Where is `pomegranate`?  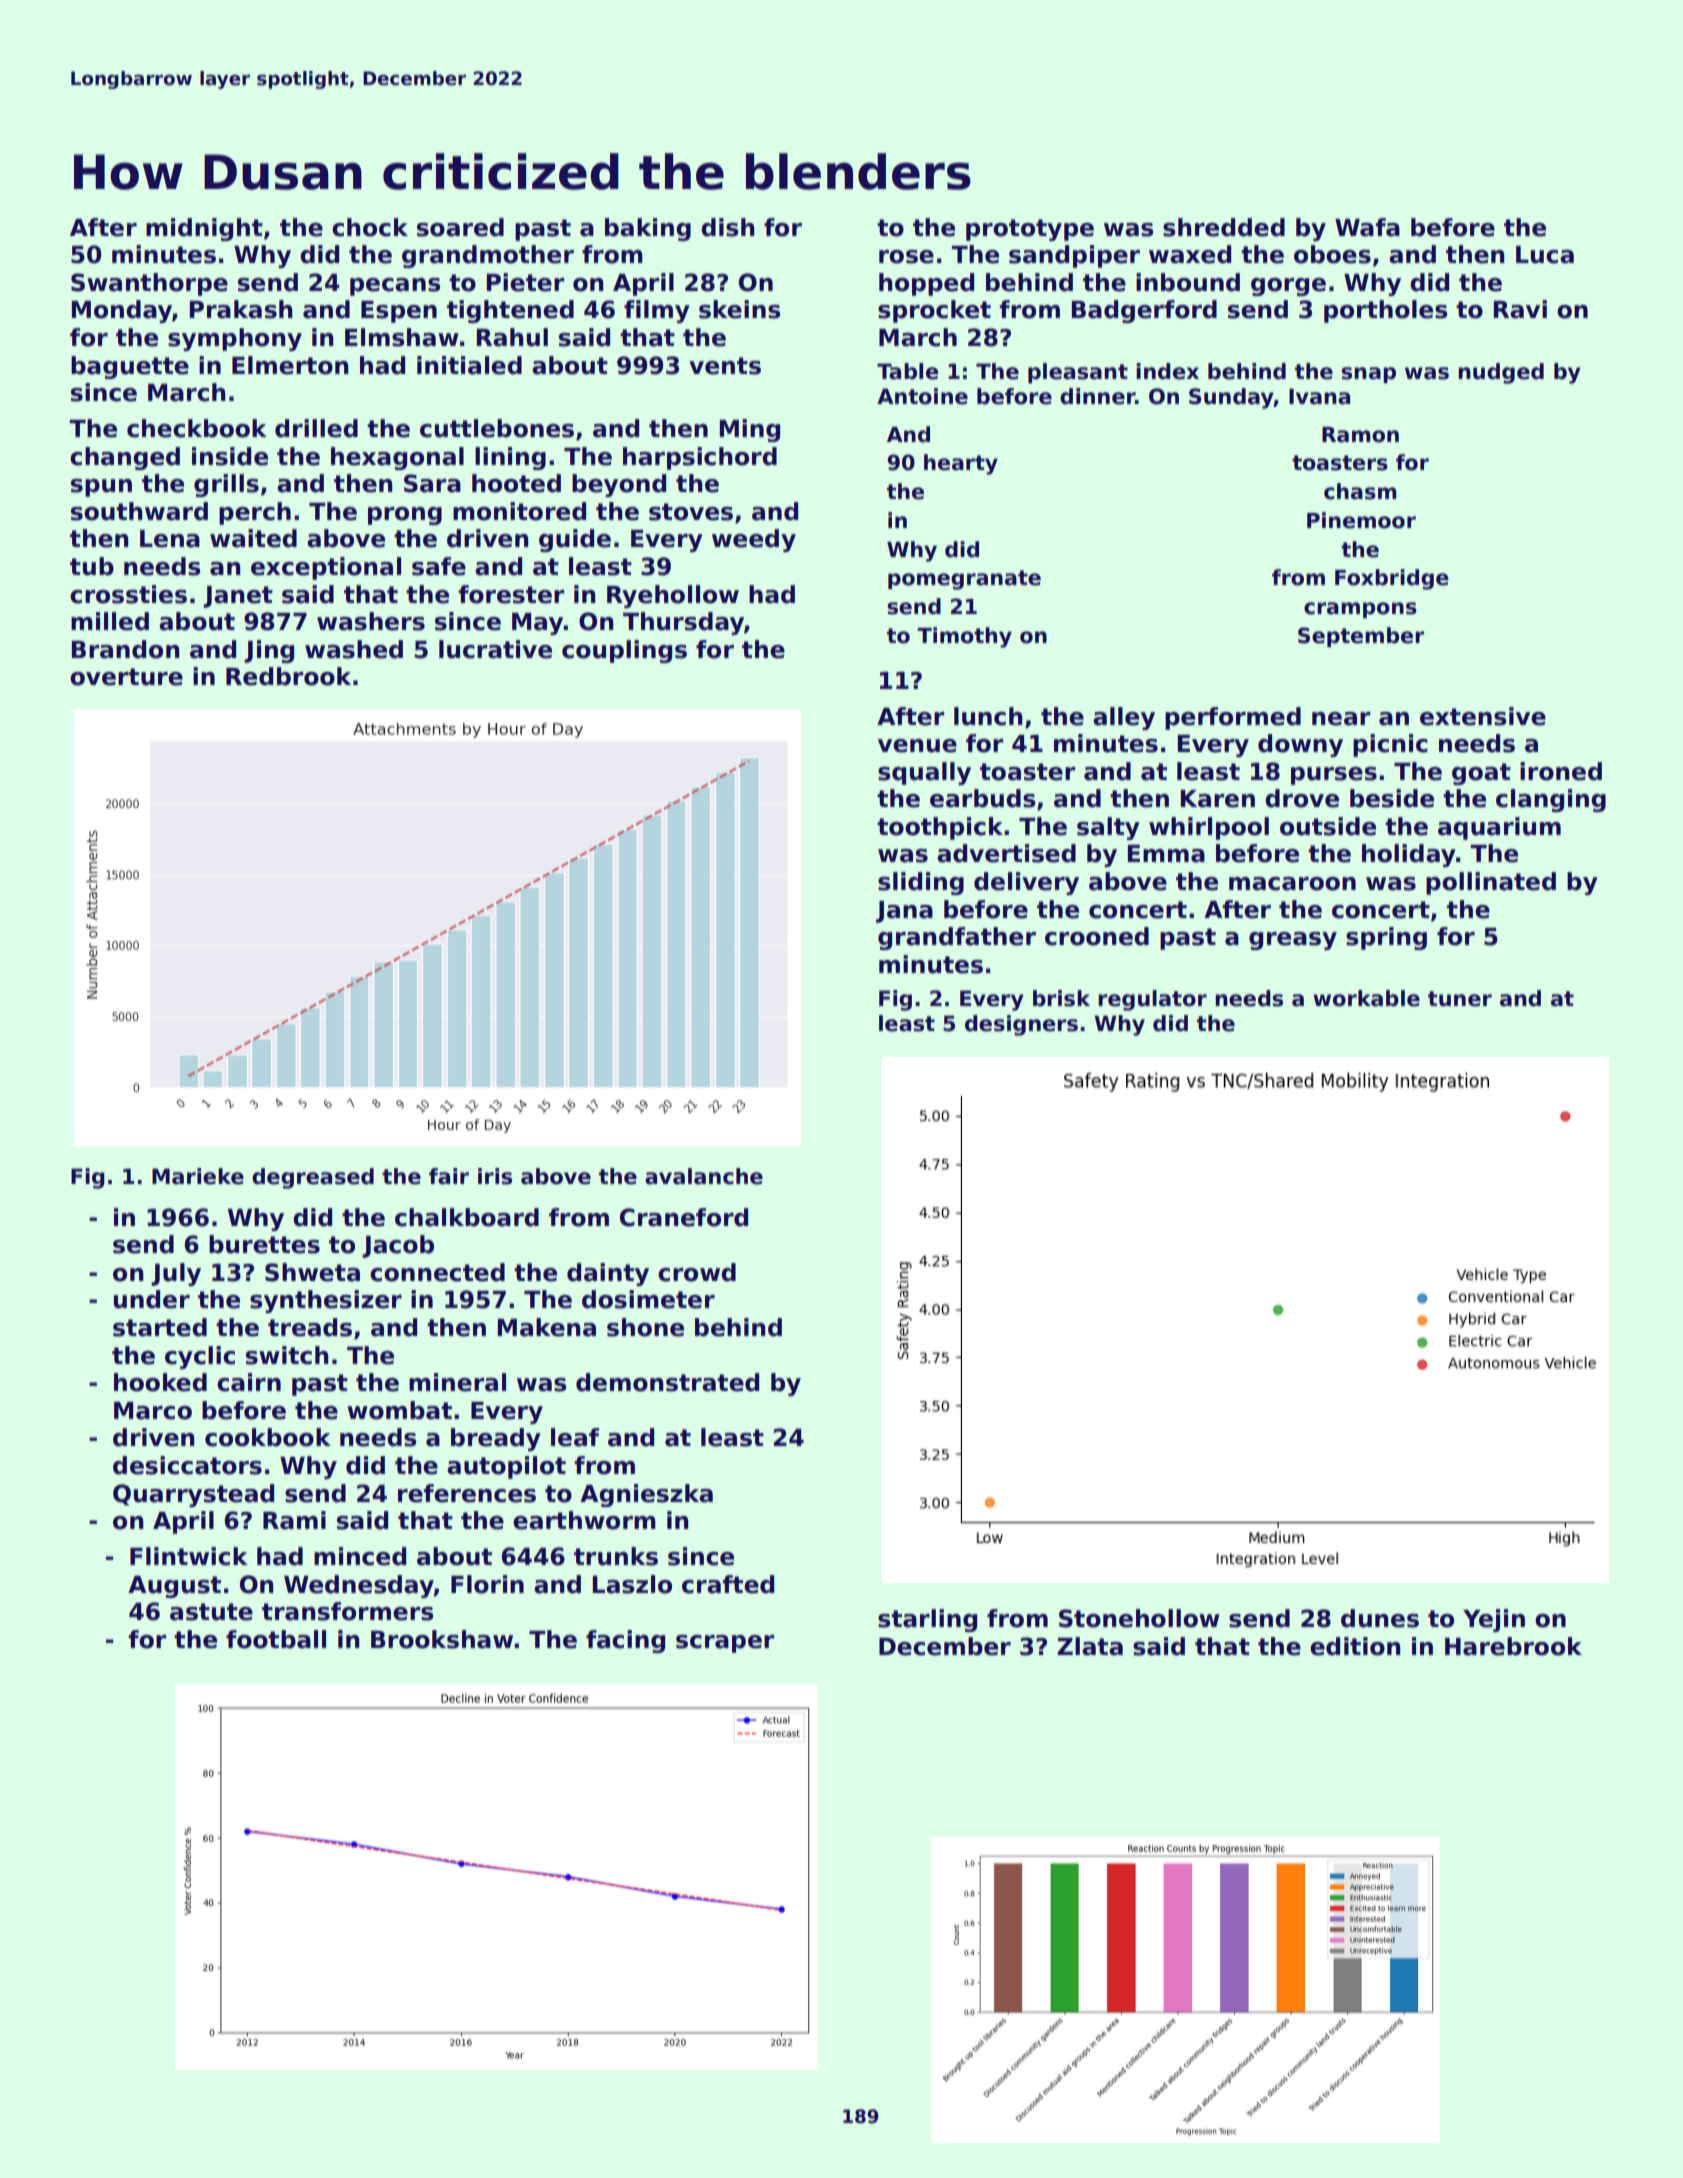
pomegranate is located at coordinates (964, 580).
